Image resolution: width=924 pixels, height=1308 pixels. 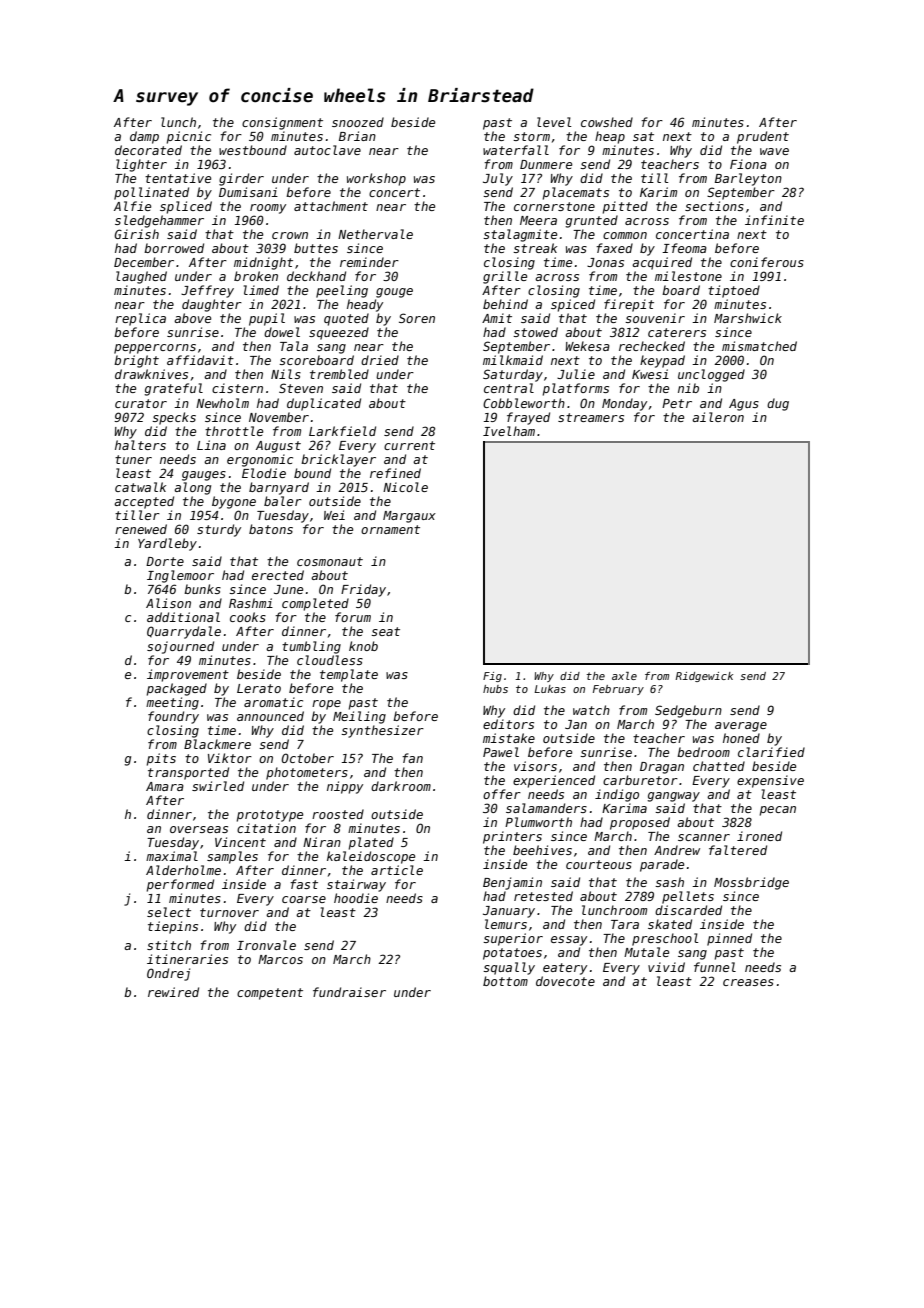 I want to click on coniferous, so click(x=767, y=262).
